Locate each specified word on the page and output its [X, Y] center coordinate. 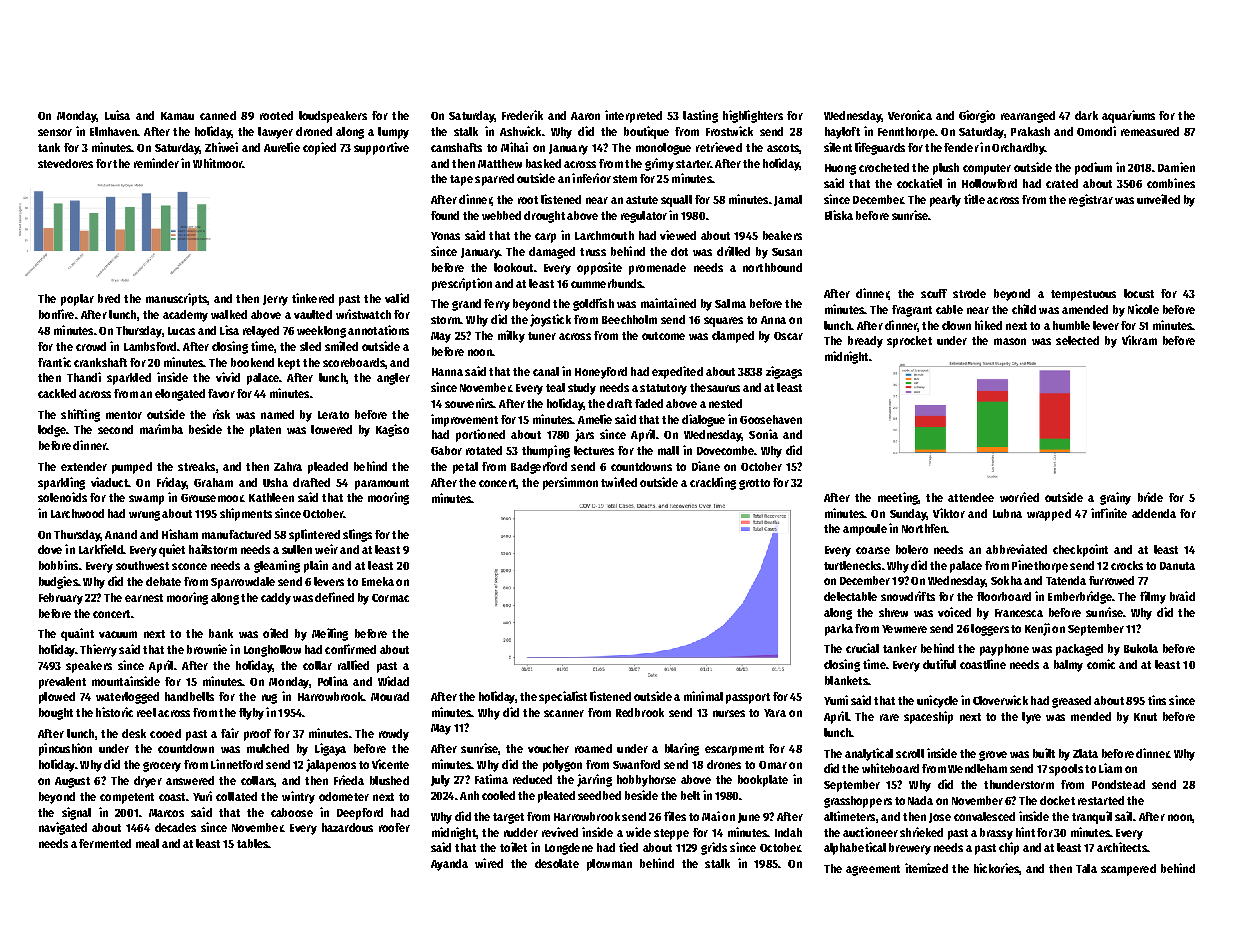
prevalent [62, 683]
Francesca [1019, 613]
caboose [292, 812]
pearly [945, 201]
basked [543, 163]
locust [1139, 293]
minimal [703, 696]
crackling [713, 483]
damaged [552, 253]
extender [84, 466]
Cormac [390, 598]
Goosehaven [771, 419]
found [445, 215]
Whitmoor [218, 163]
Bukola [1141, 648]
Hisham [180, 534]
